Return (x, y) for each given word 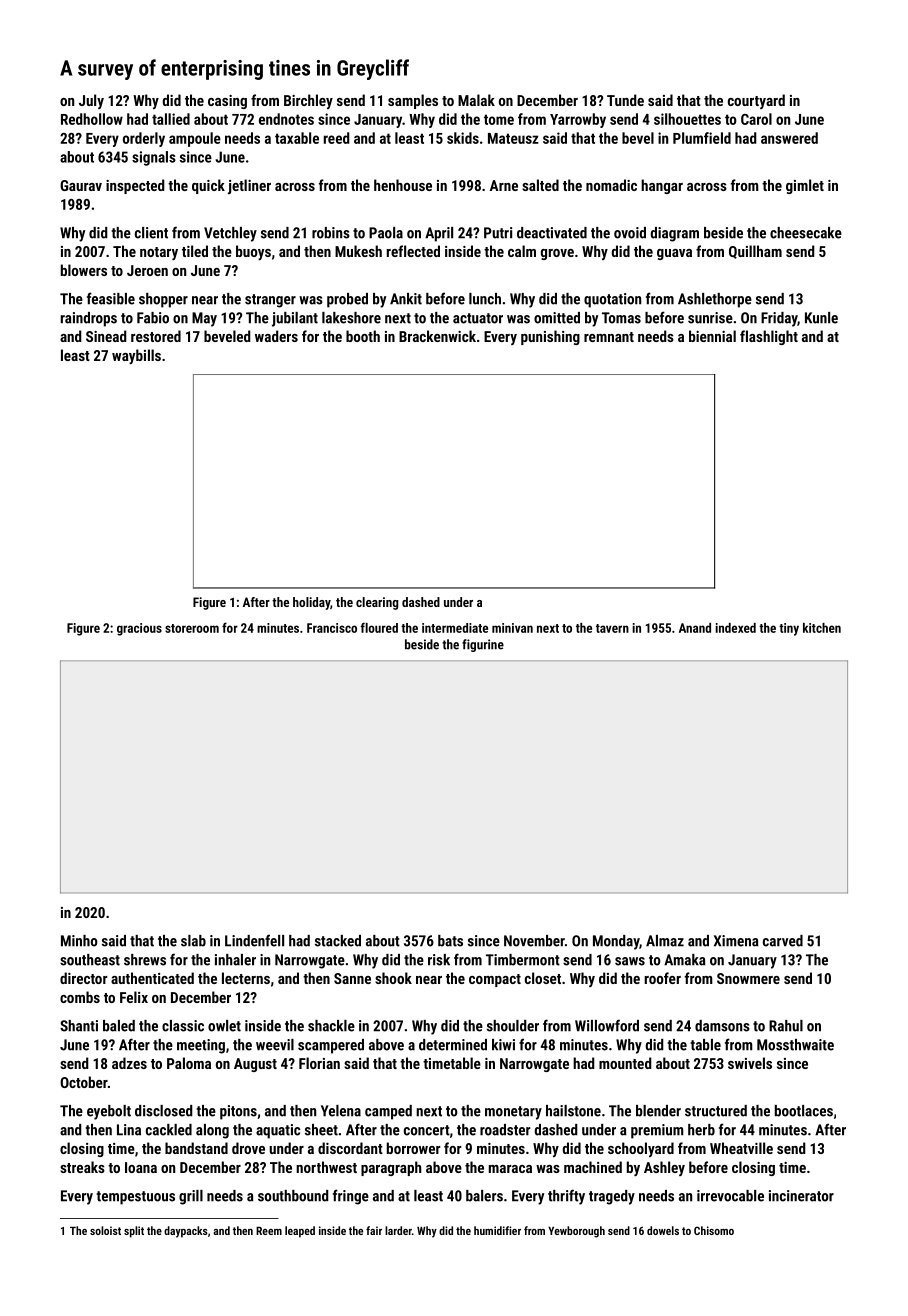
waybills (136, 356)
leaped (300, 1232)
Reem (269, 1231)
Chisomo (714, 1230)
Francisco (332, 628)
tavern (612, 628)
